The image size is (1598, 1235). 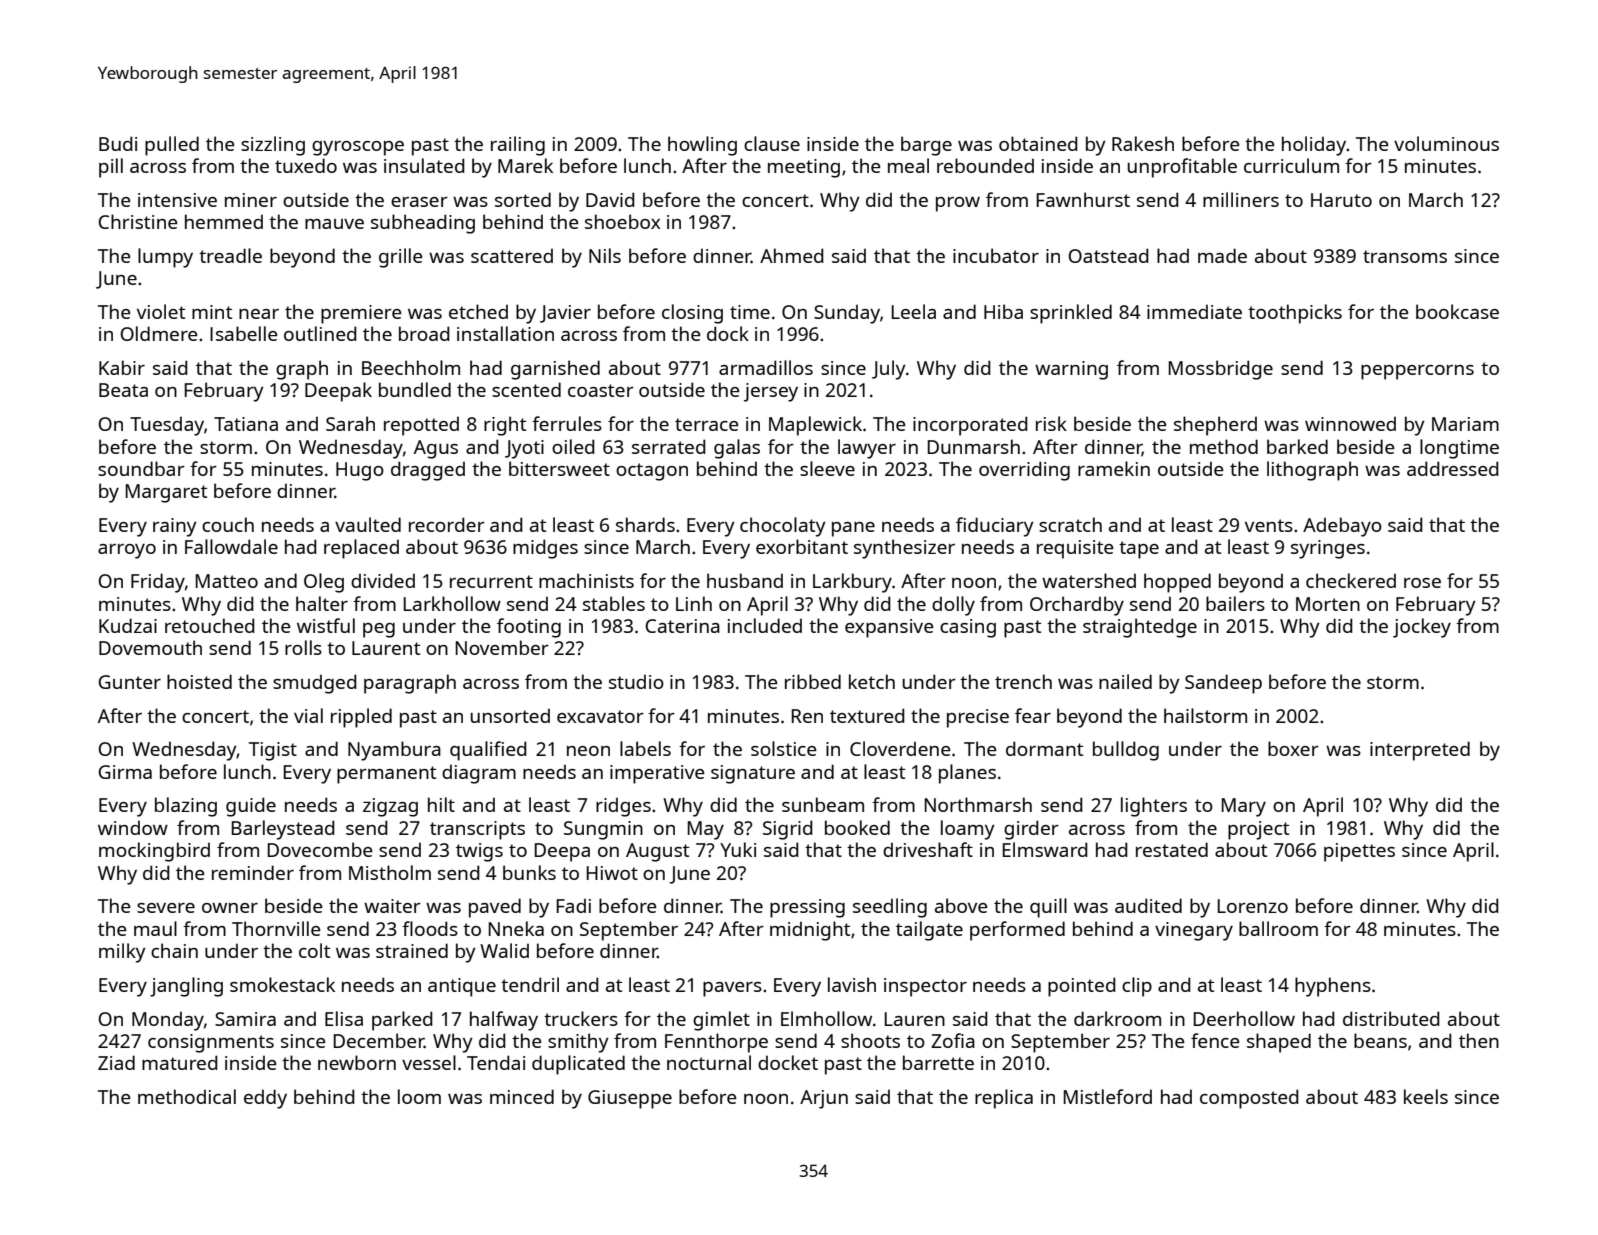 I want to click on vents, so click(x=1269, y=525).
